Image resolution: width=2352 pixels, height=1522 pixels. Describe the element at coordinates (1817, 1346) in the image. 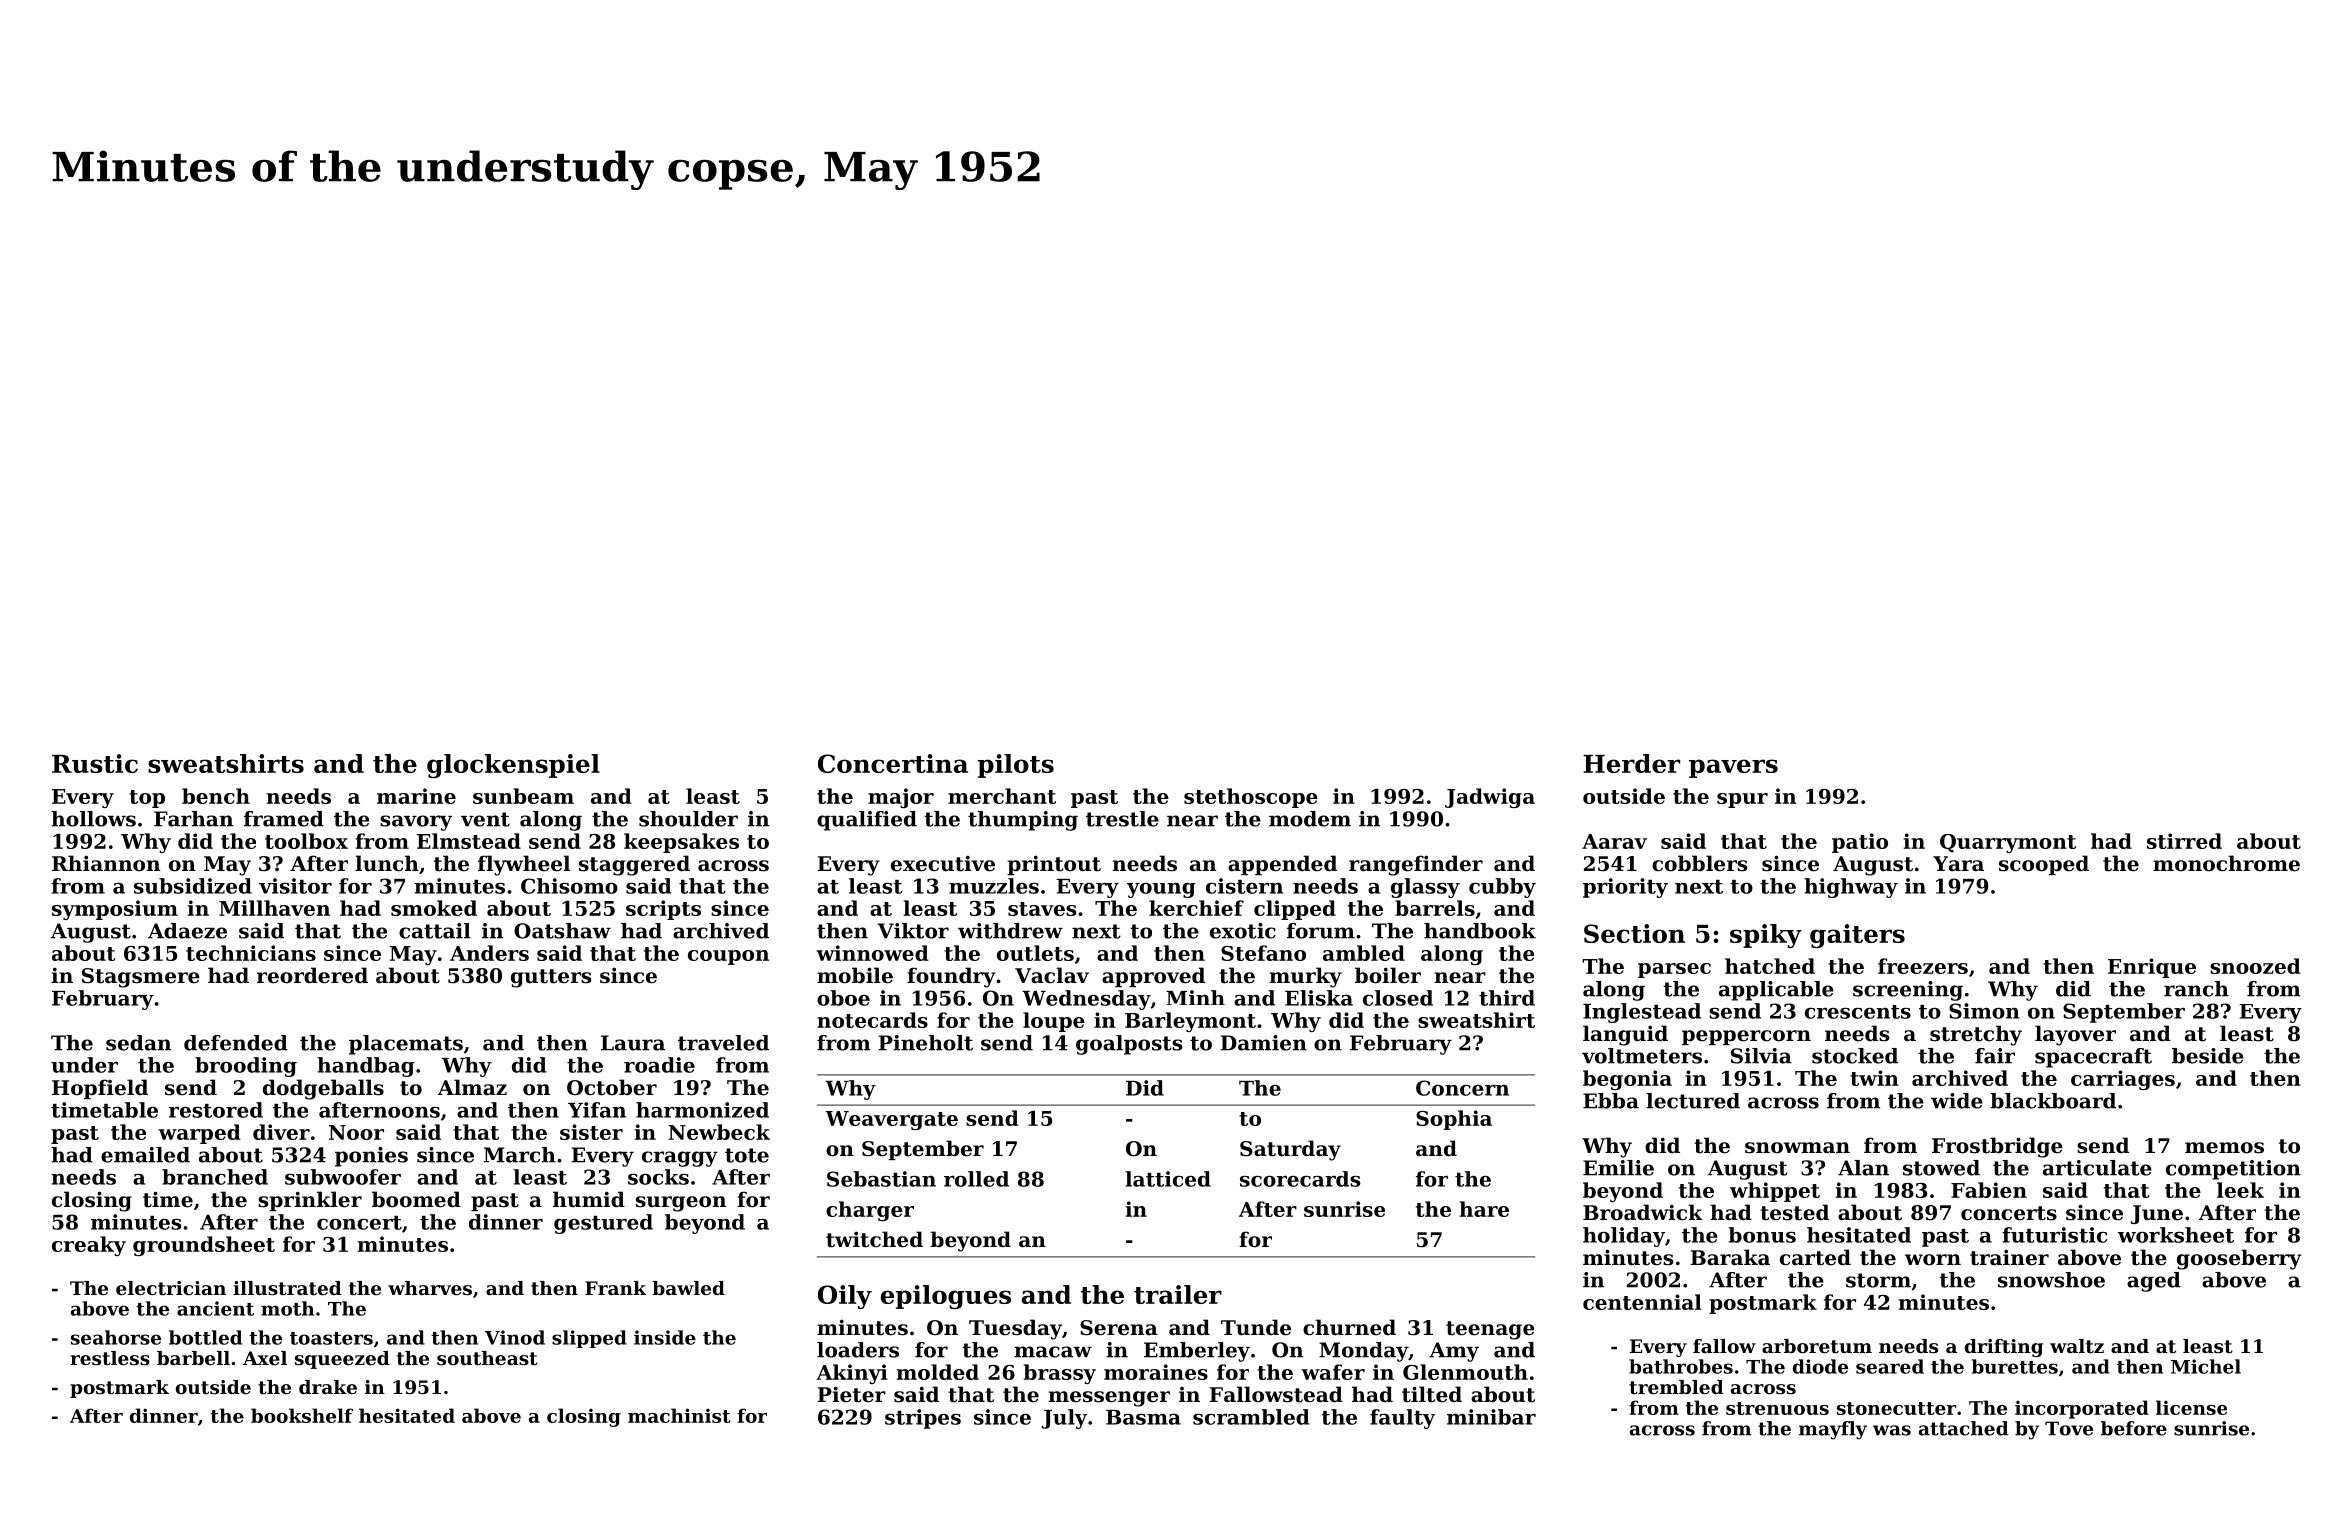

I see `arboretum` at that location.
